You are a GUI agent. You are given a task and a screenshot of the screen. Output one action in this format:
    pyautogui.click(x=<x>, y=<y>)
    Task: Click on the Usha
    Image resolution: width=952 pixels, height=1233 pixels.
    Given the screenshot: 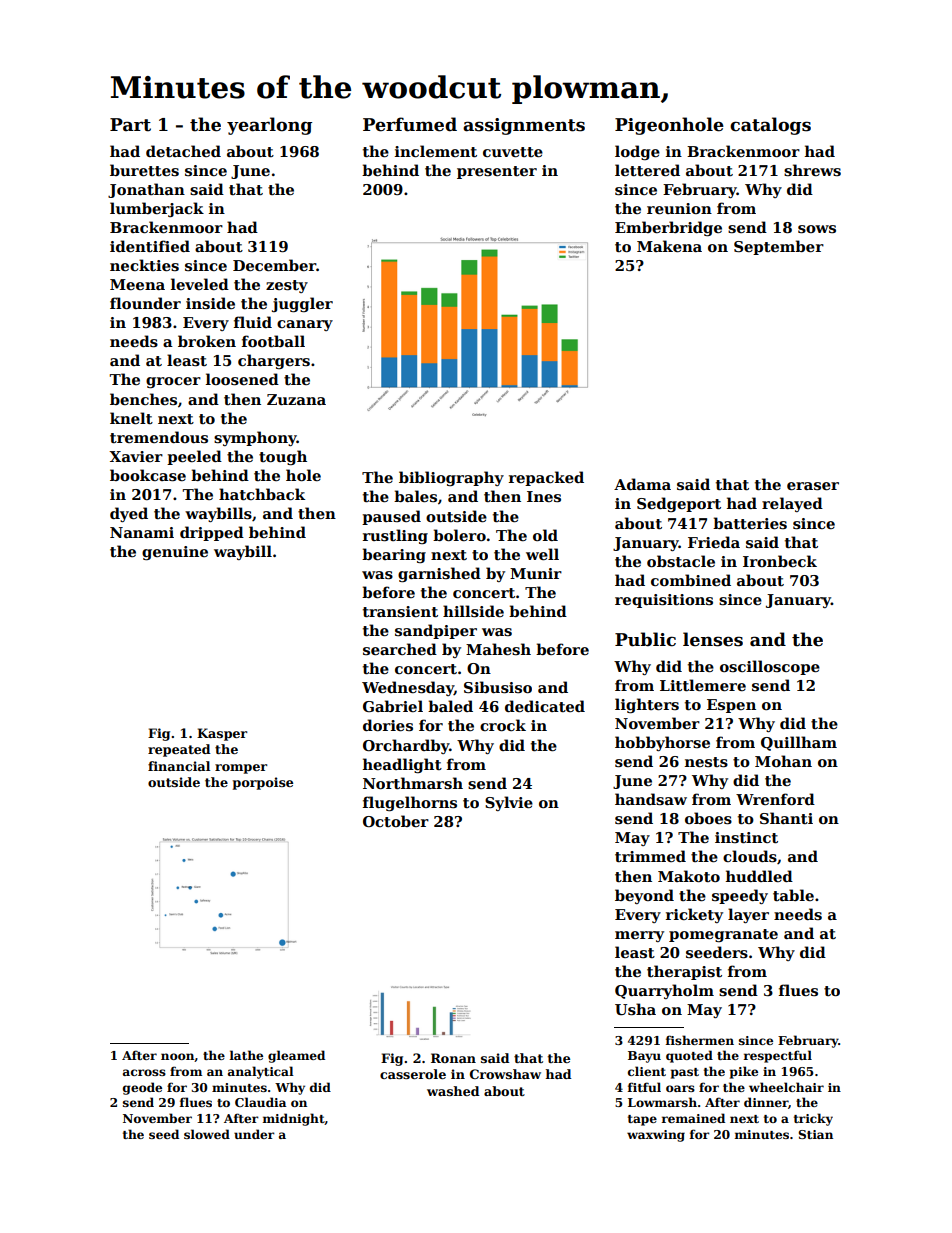 What is the action you would take?
    pyautogui.click(x=635, y=1009)
